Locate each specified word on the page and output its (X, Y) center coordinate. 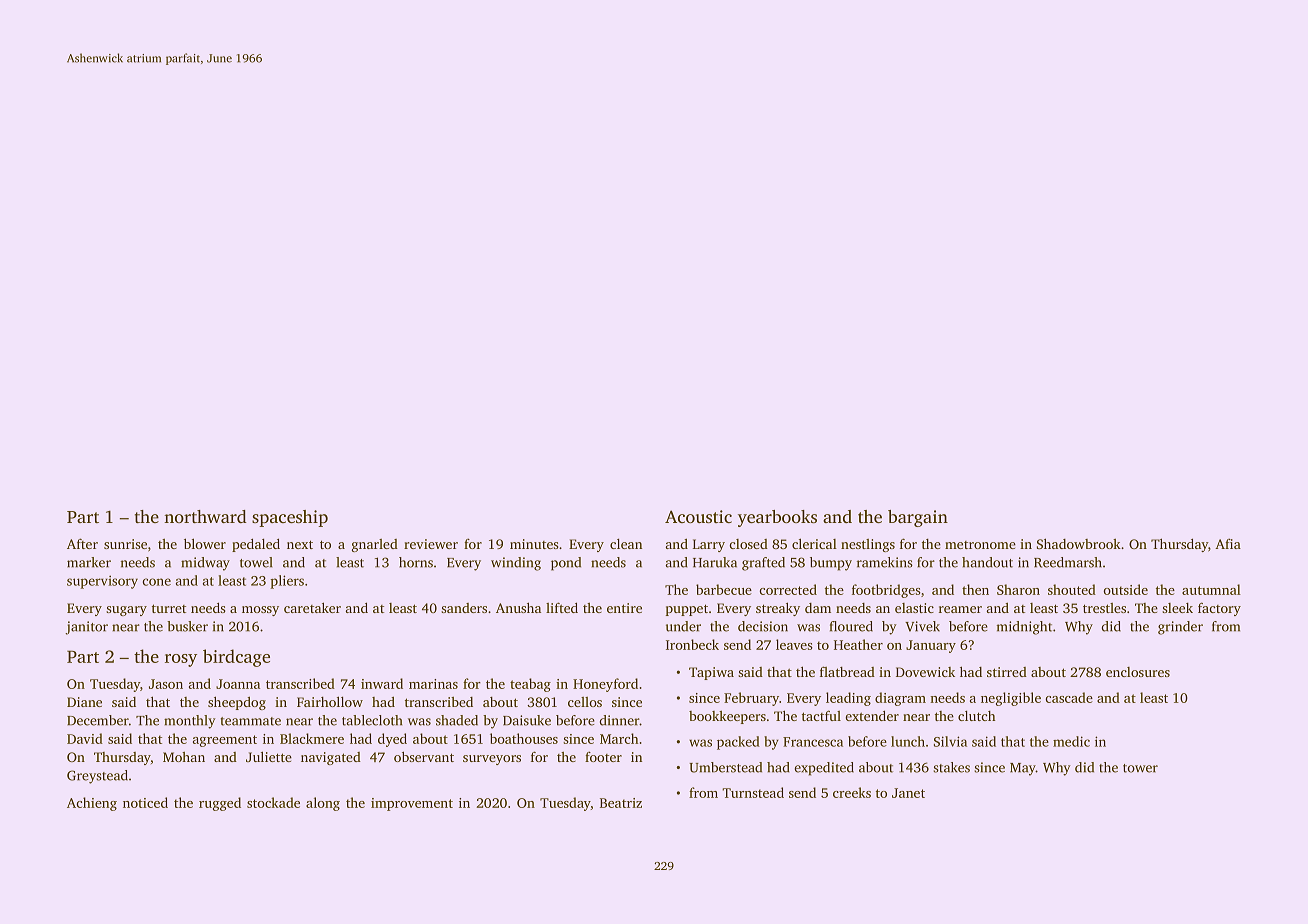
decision (763, 626)
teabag (530, 685)
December (98, 720)
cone (157, 582)
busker (187, 626)
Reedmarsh (1068, 562)
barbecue (724, 589)
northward (205, 516)
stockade (273, 802)
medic (1071, 741)
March (619, 738)
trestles (1104, 608)
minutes (534, 544)
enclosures (1138, 672)
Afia (1228, 543)
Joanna (238, 684)
